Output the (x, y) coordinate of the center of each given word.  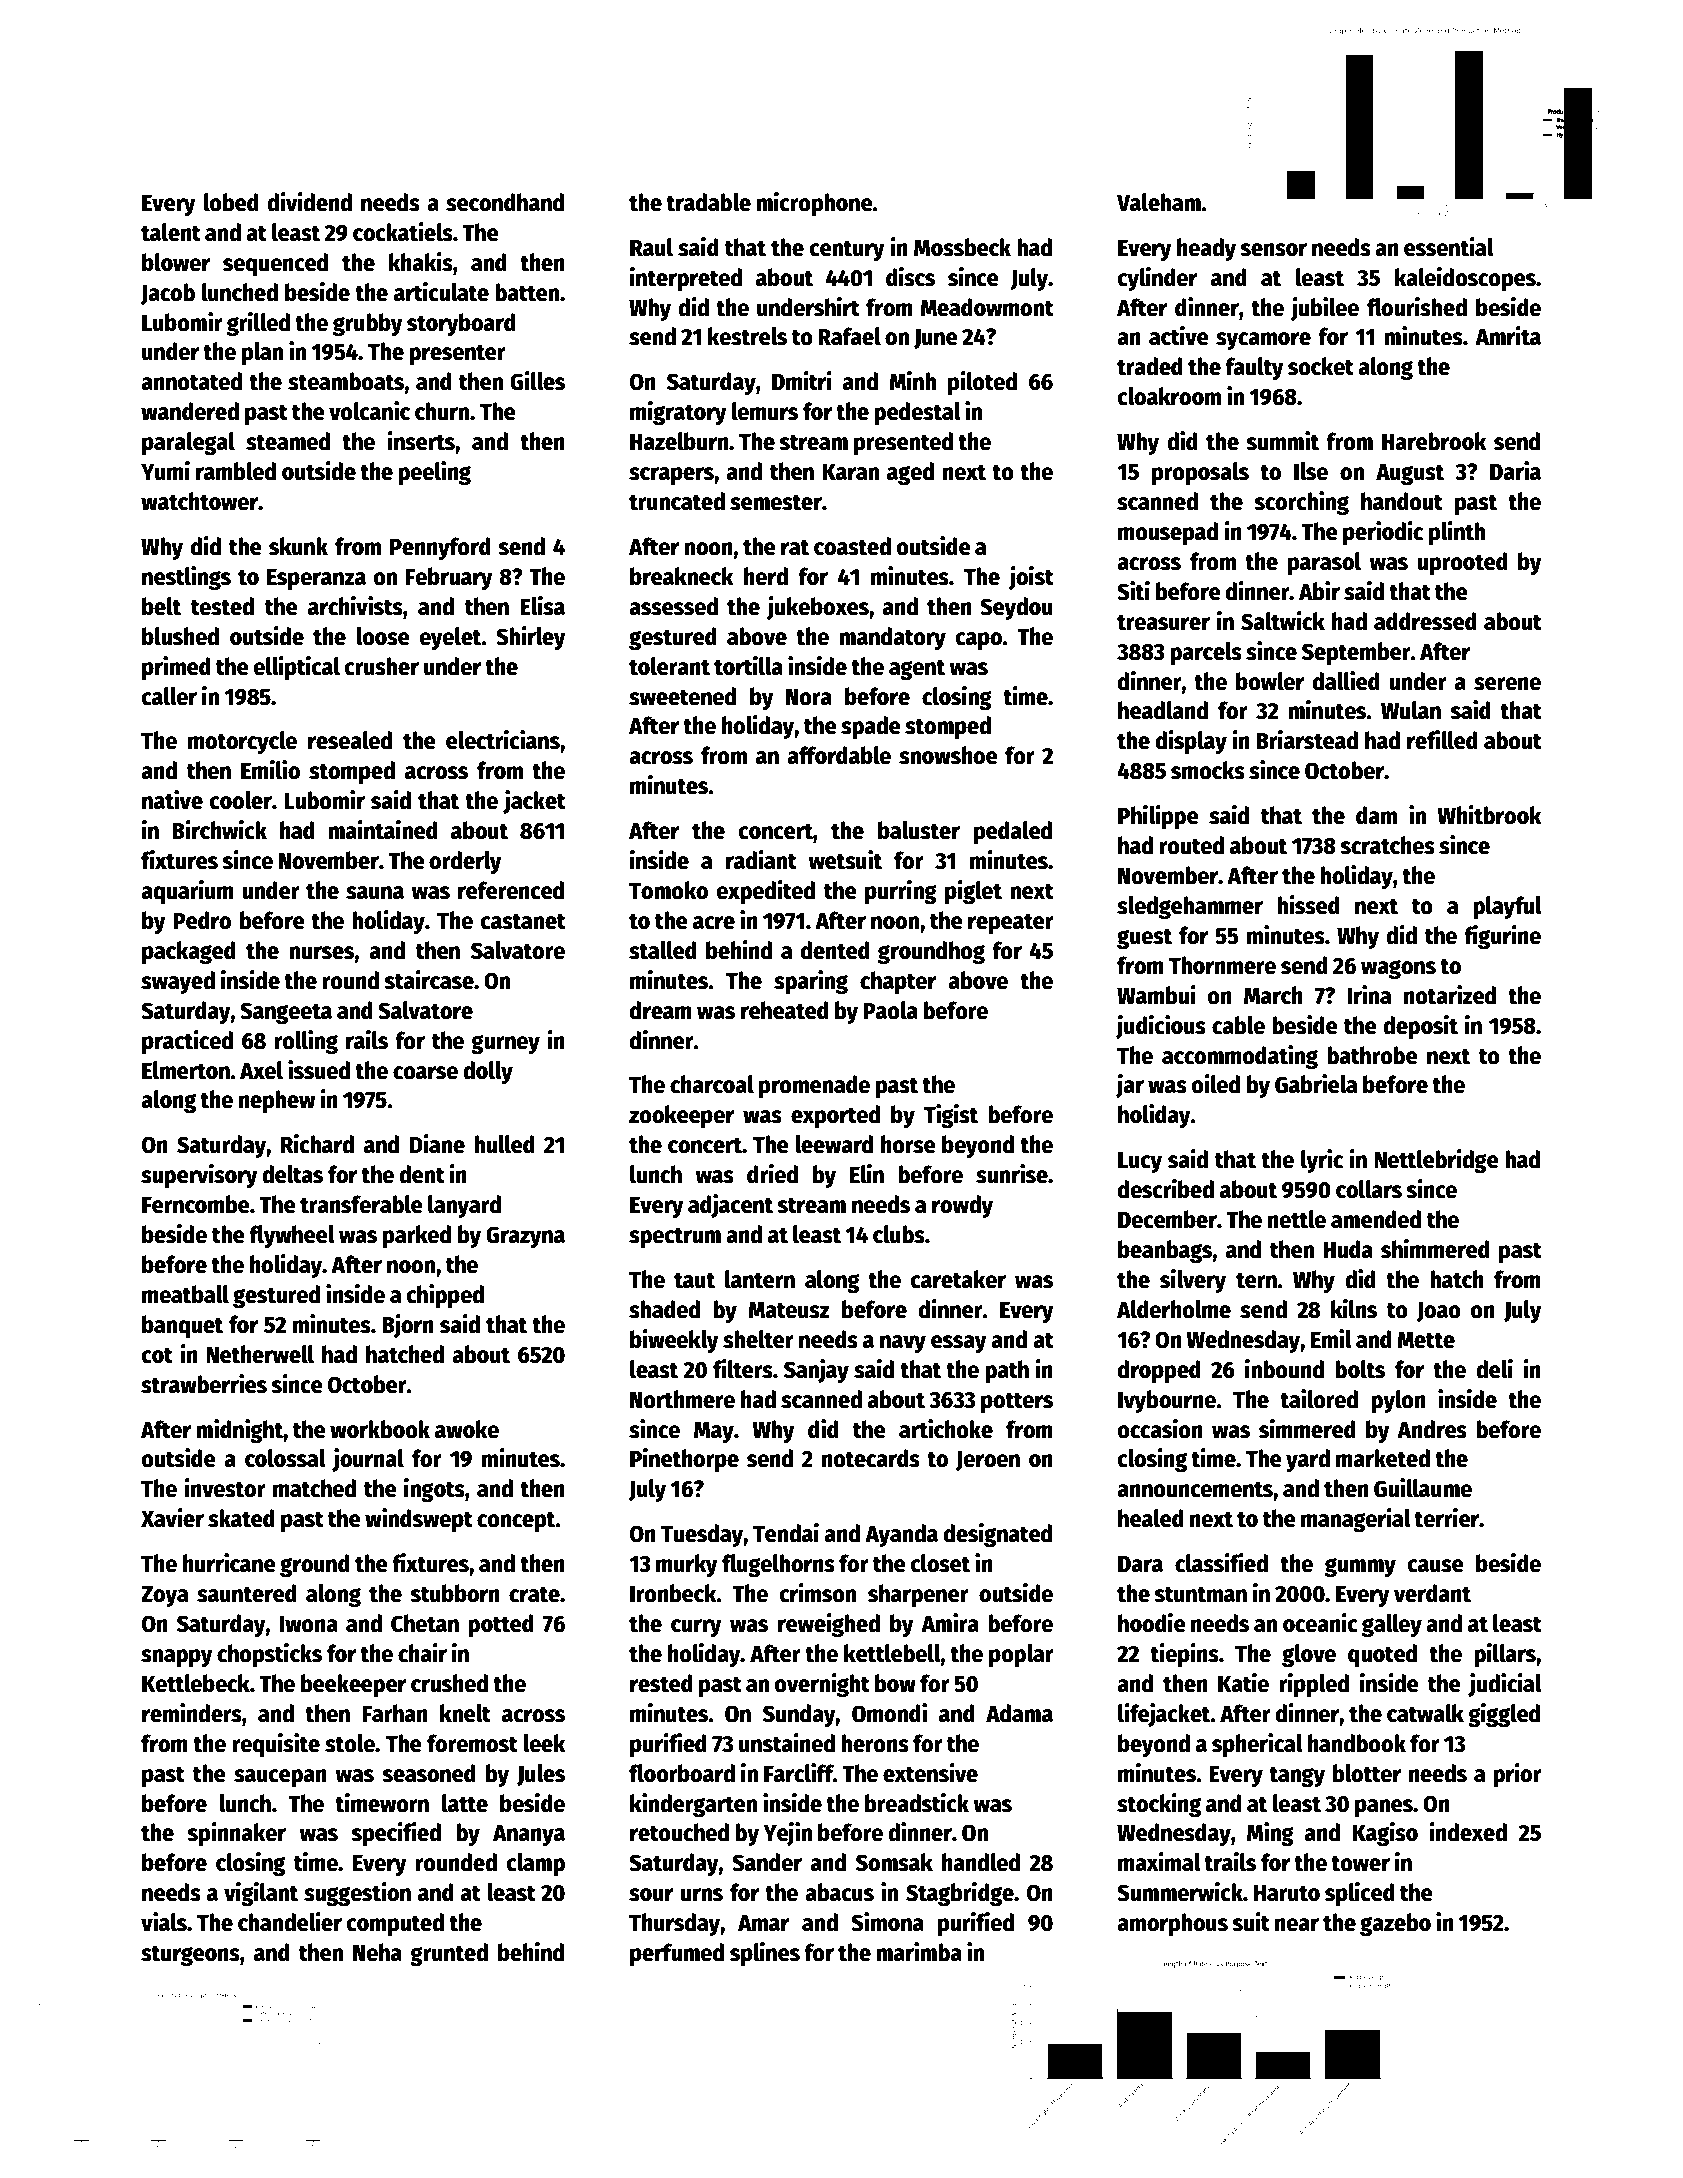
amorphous (1172, 1924)
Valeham (1159, 202)
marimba (919, 1952)
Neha (377, 1952)
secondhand (505, 202)
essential (1449, 247)
